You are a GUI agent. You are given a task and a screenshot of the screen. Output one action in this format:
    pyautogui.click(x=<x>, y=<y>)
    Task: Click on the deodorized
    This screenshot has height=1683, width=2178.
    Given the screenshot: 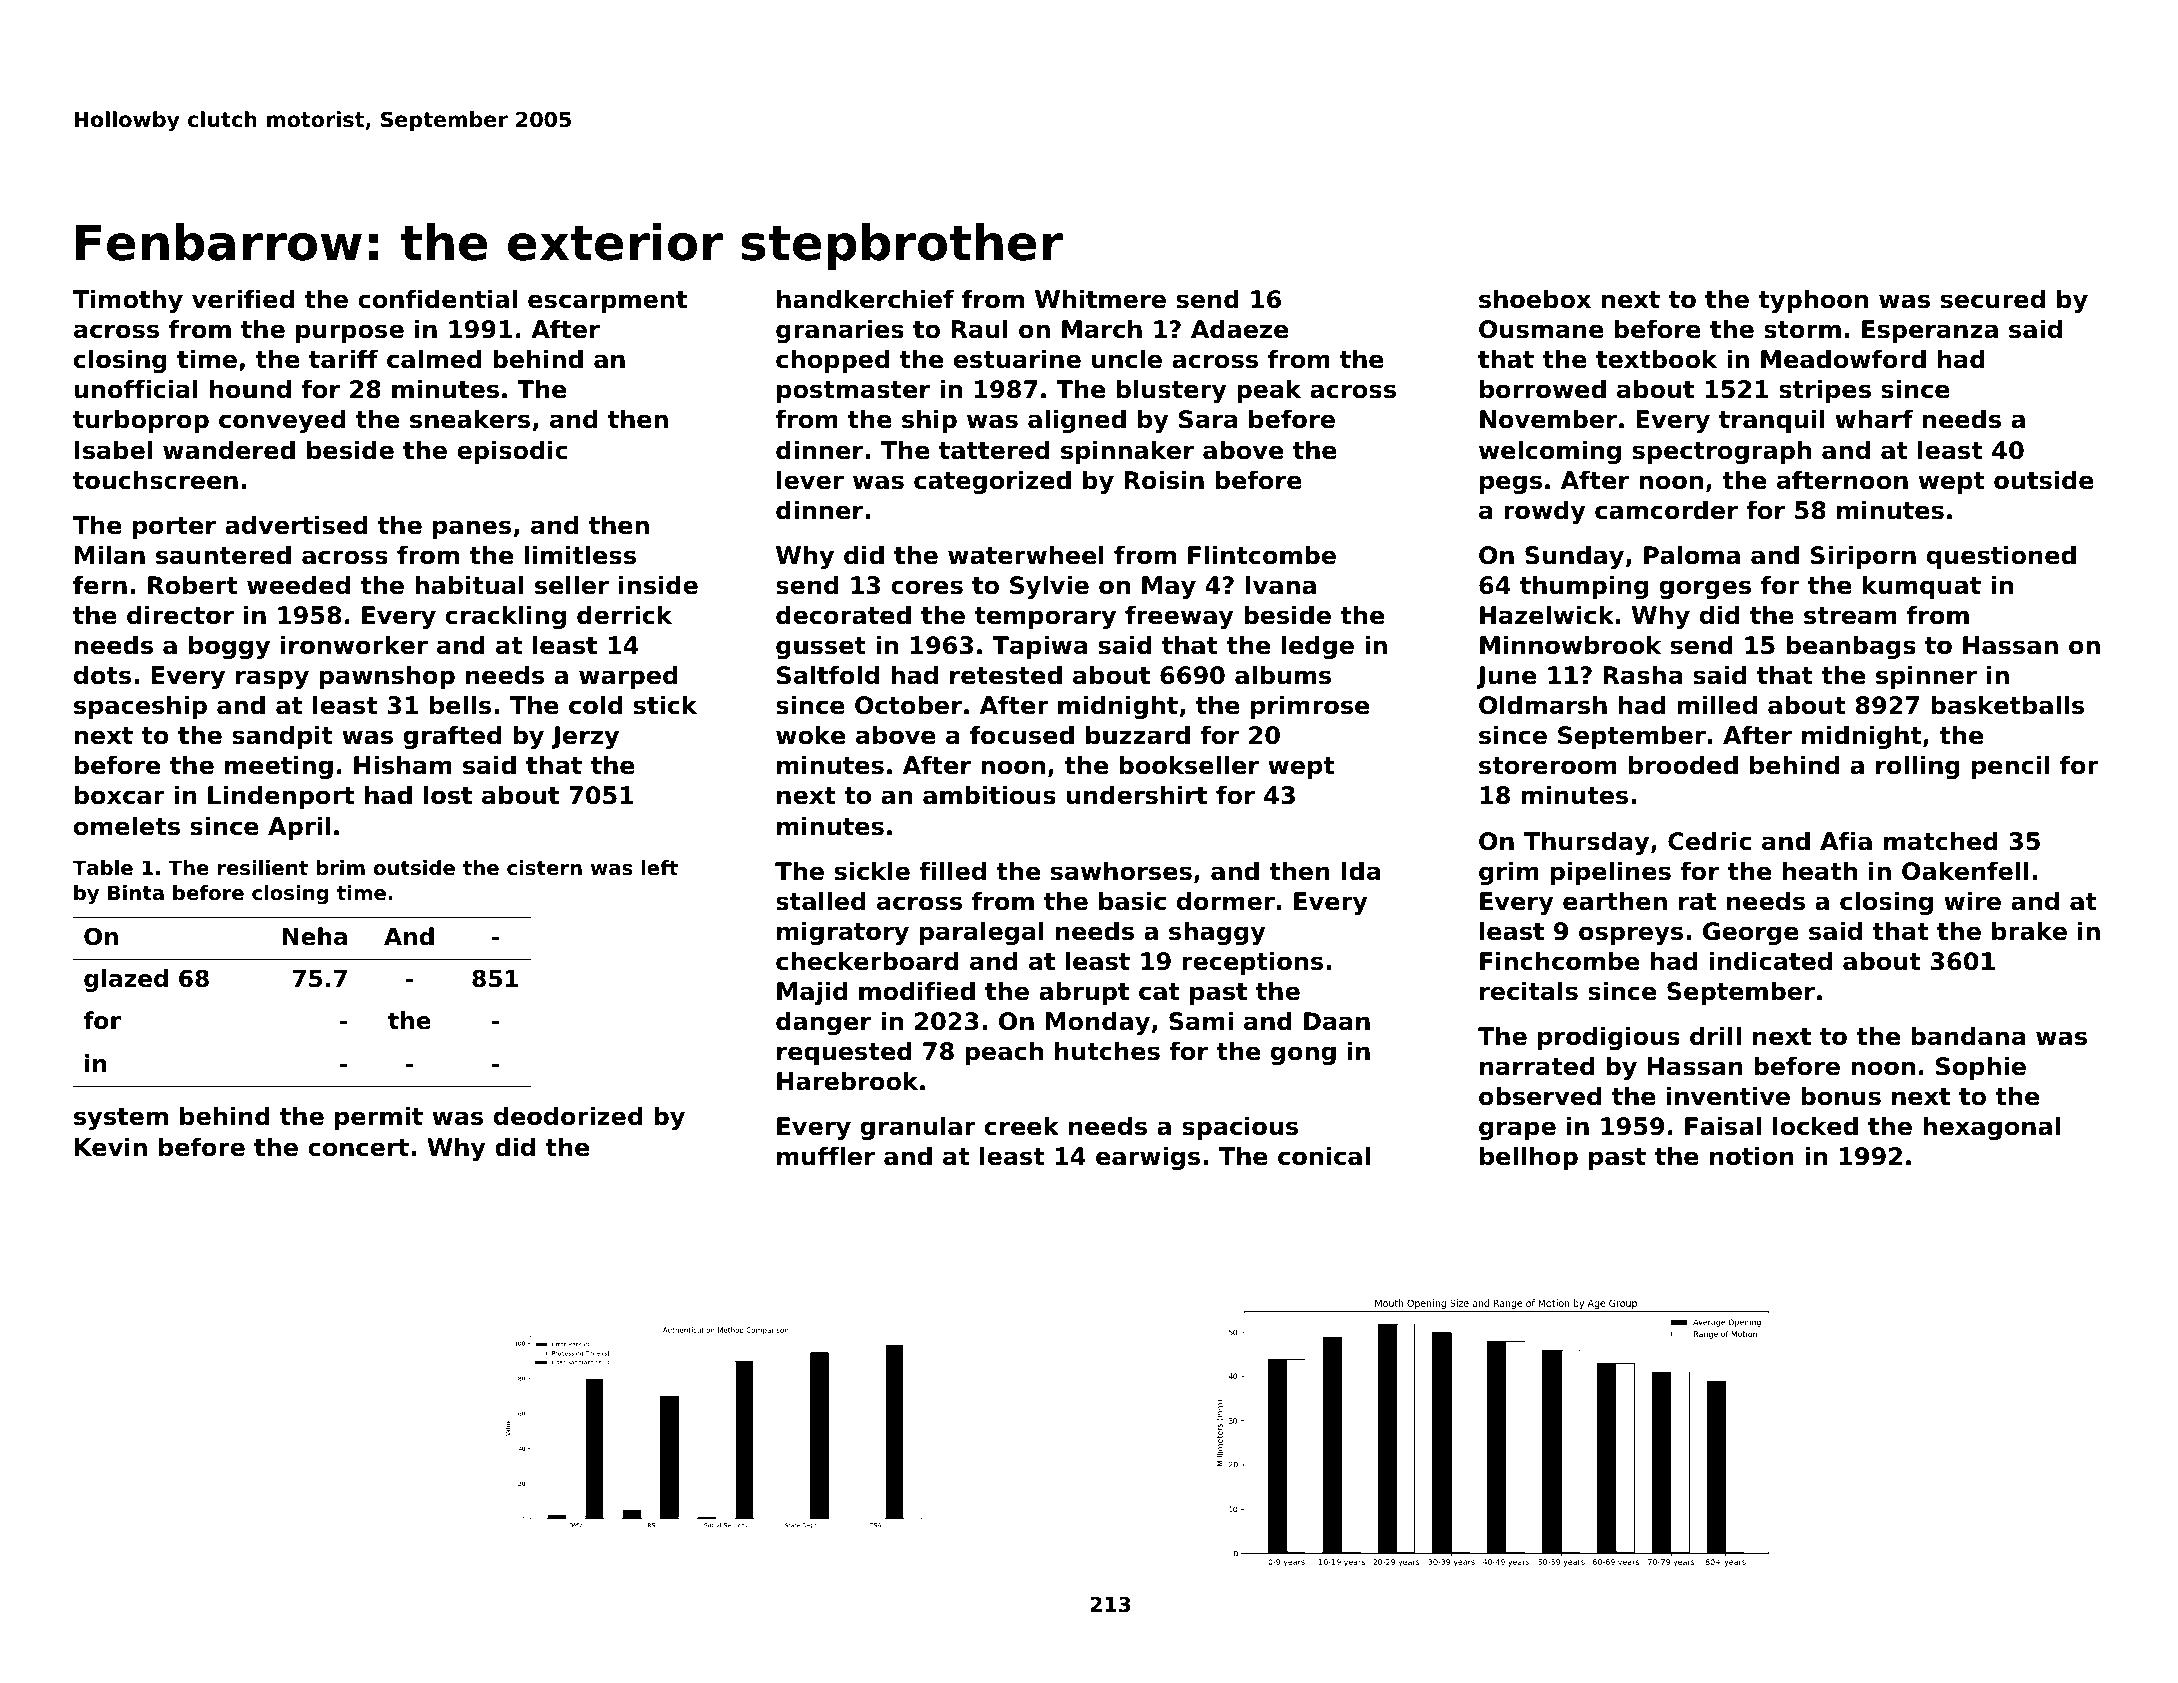 What is the action you would take?
    pyautogui.click(x=568, y=1116)
